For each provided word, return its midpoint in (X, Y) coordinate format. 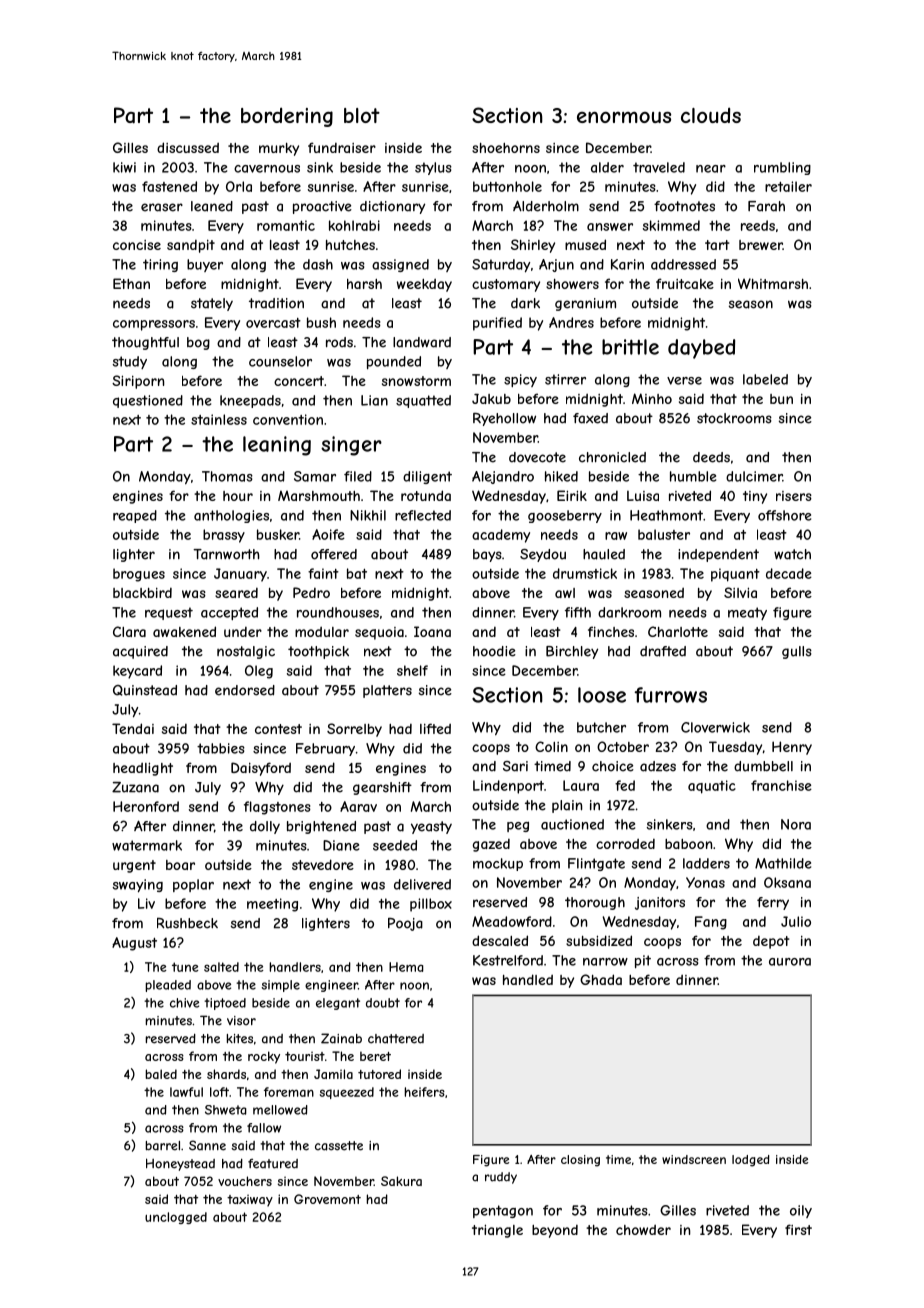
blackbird (142, 593)
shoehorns (506, 148)
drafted (663, 651)
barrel (162, 1146)
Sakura (401, 1181)
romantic (286, 225)
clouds (711, 115)
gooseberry (565, 516)
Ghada (601, 979)
